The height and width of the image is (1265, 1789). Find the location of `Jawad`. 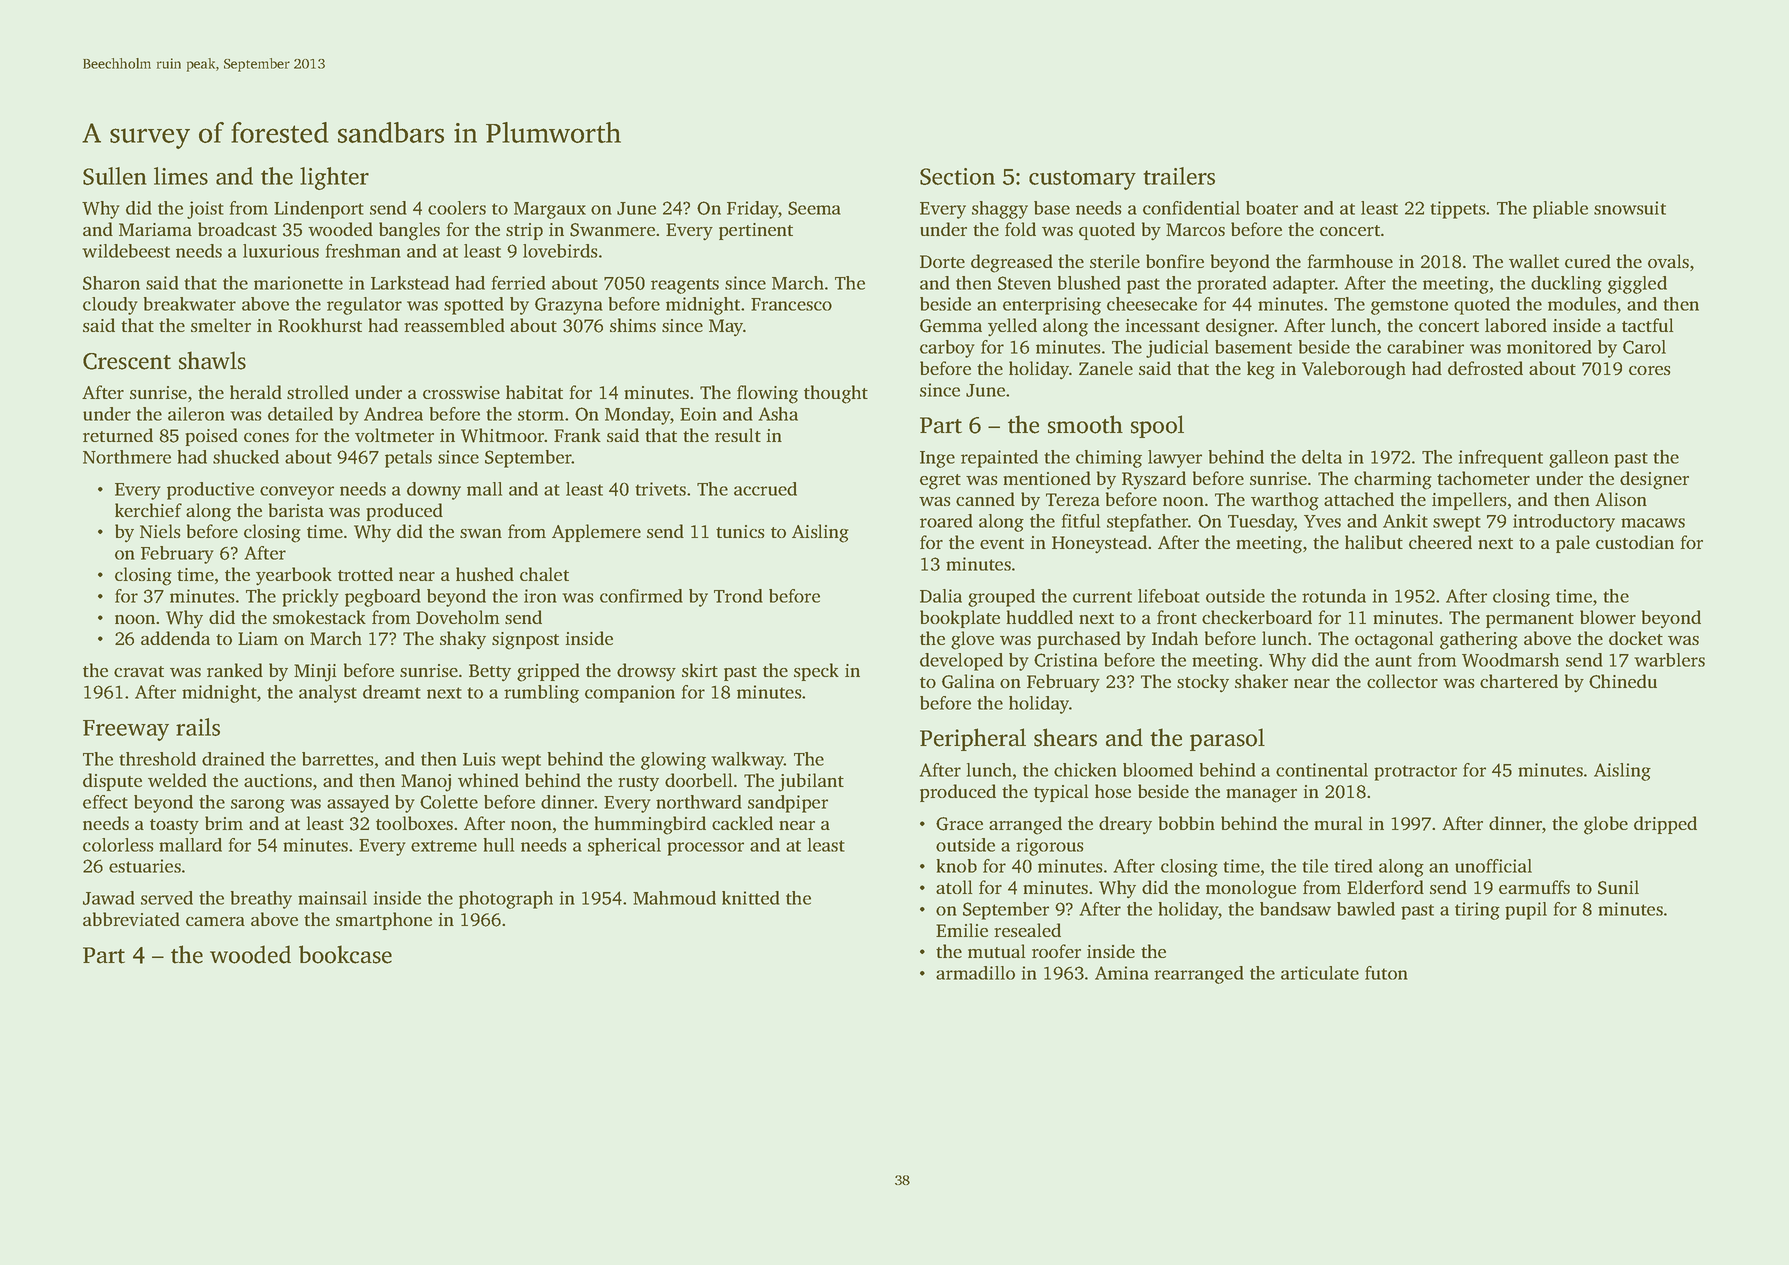

Jawad is located at coordinates (109, 898).
